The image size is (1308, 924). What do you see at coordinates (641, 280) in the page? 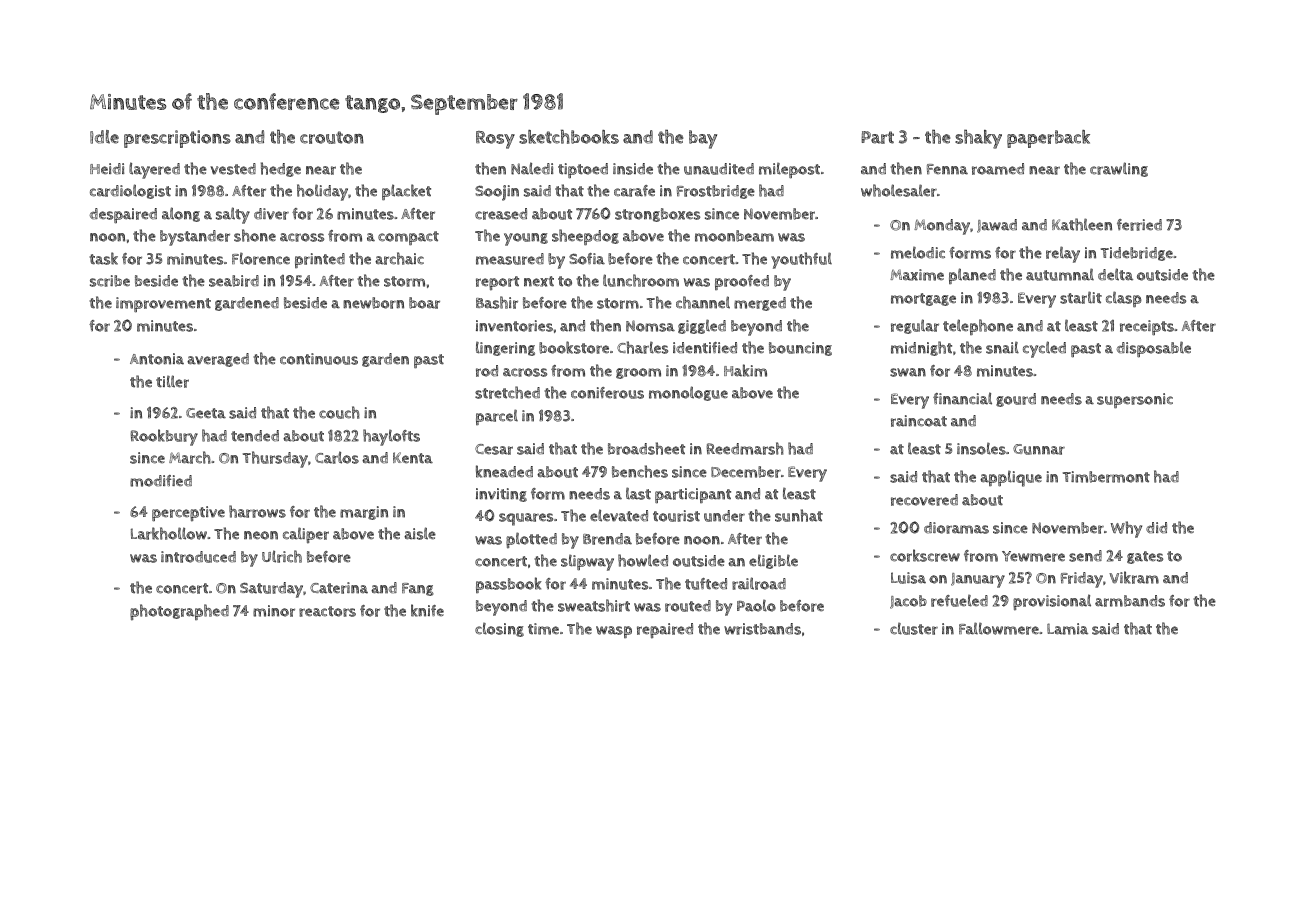
I see `lunchroom` at bounding box center [641, 280].
